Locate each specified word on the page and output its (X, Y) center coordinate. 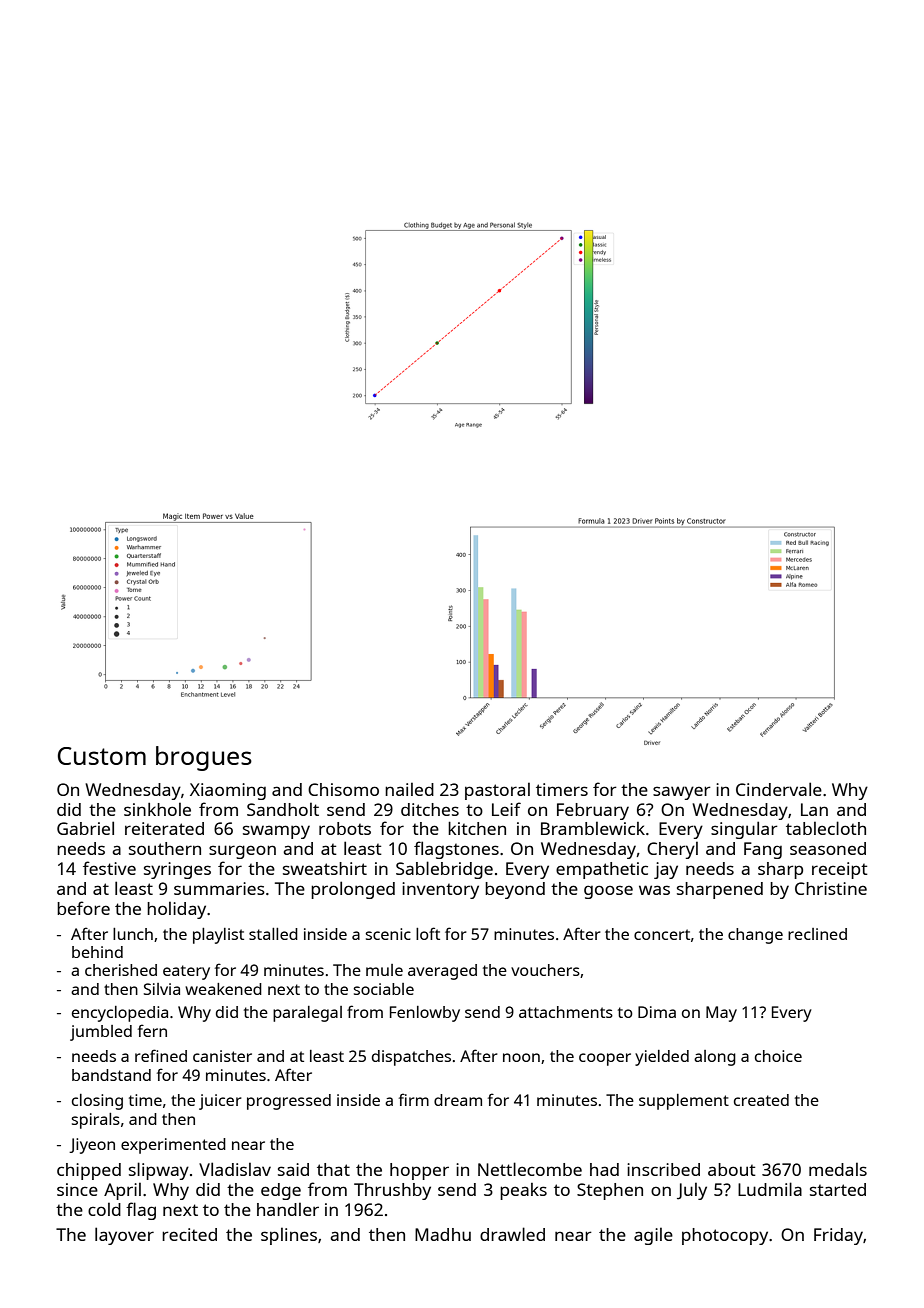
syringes (177, 870)
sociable (383, 989)
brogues (204, 758)
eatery (186, 972)
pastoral (497, 791)
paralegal (307, 1014)
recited (189, 1234)
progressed (289, 1102)
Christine (831, 888)
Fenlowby (425, 1014)
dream (458, 1100)
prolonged (353, 890)
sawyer (682, 793)
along (715, 1058)
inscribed (663, 1169)
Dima (657, 1012)
